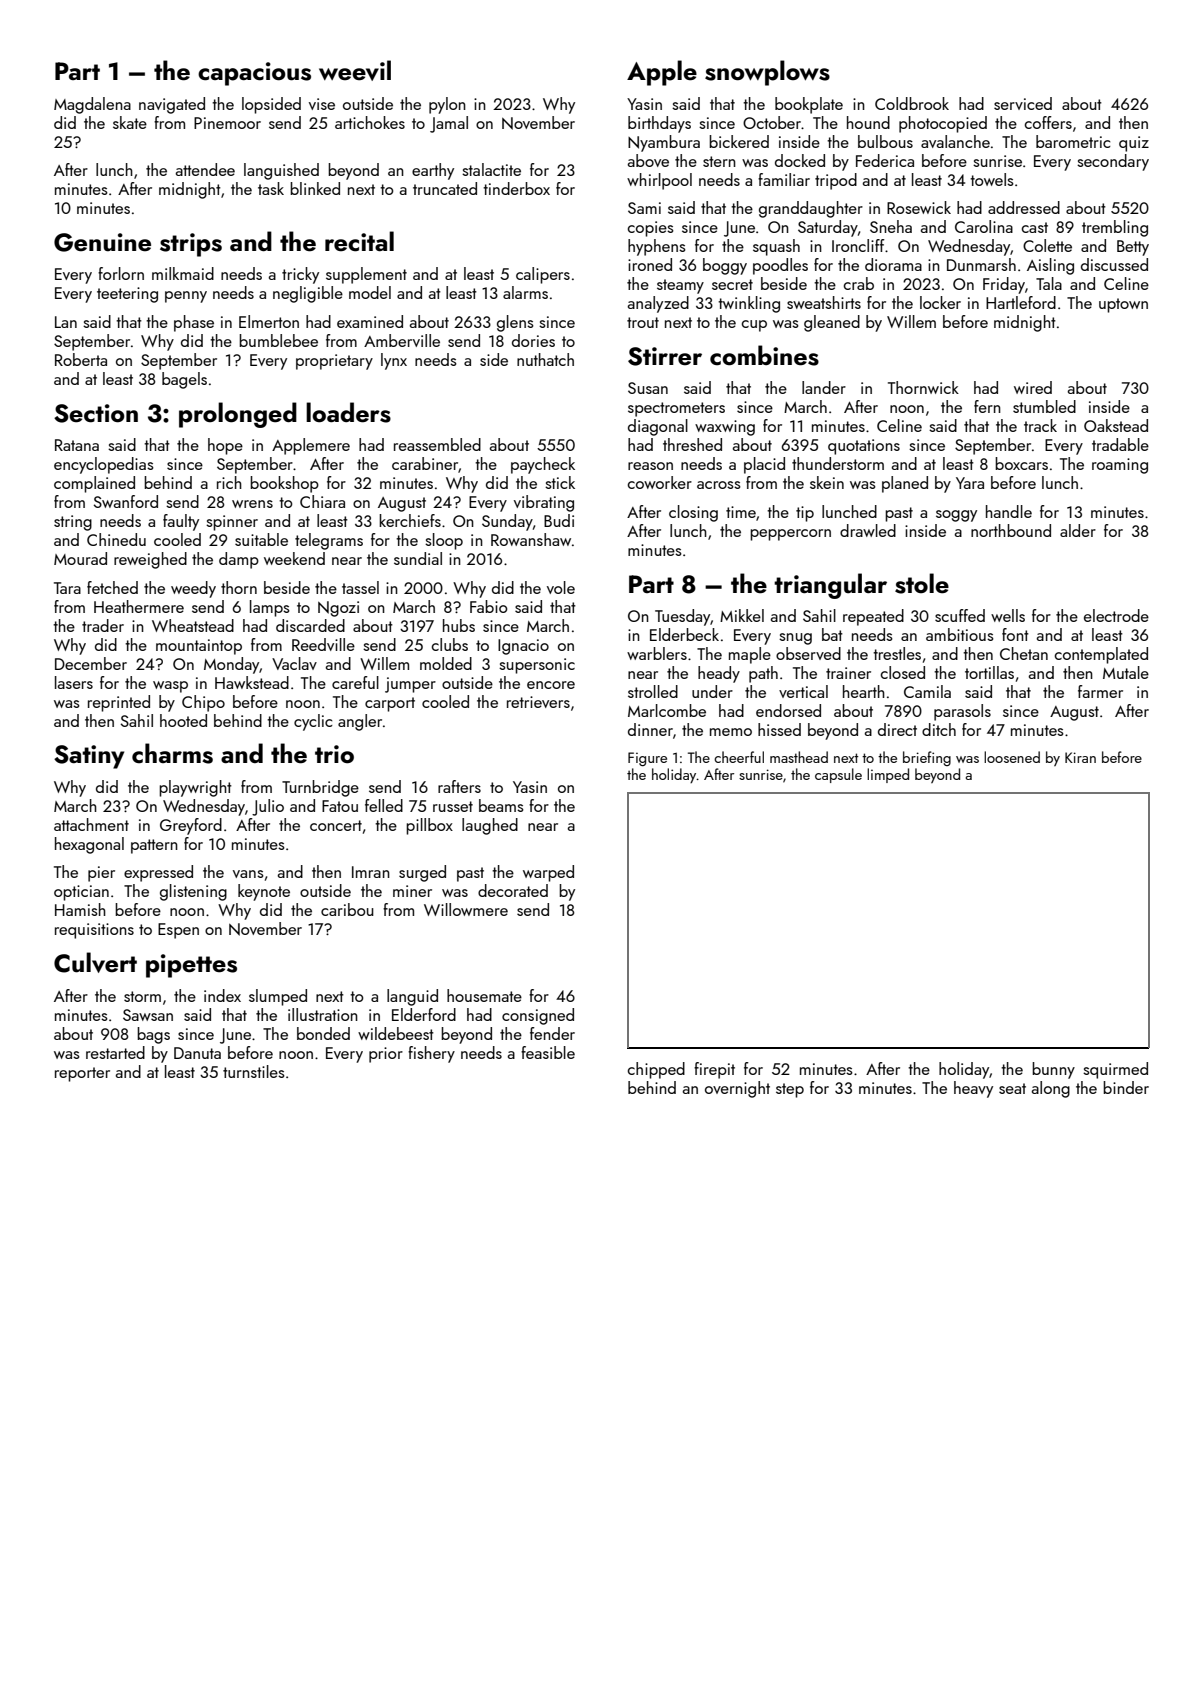 Image resolution: width=1203 pixels, height=1701 pixels. I want to click on limped, so click(888, 775).
